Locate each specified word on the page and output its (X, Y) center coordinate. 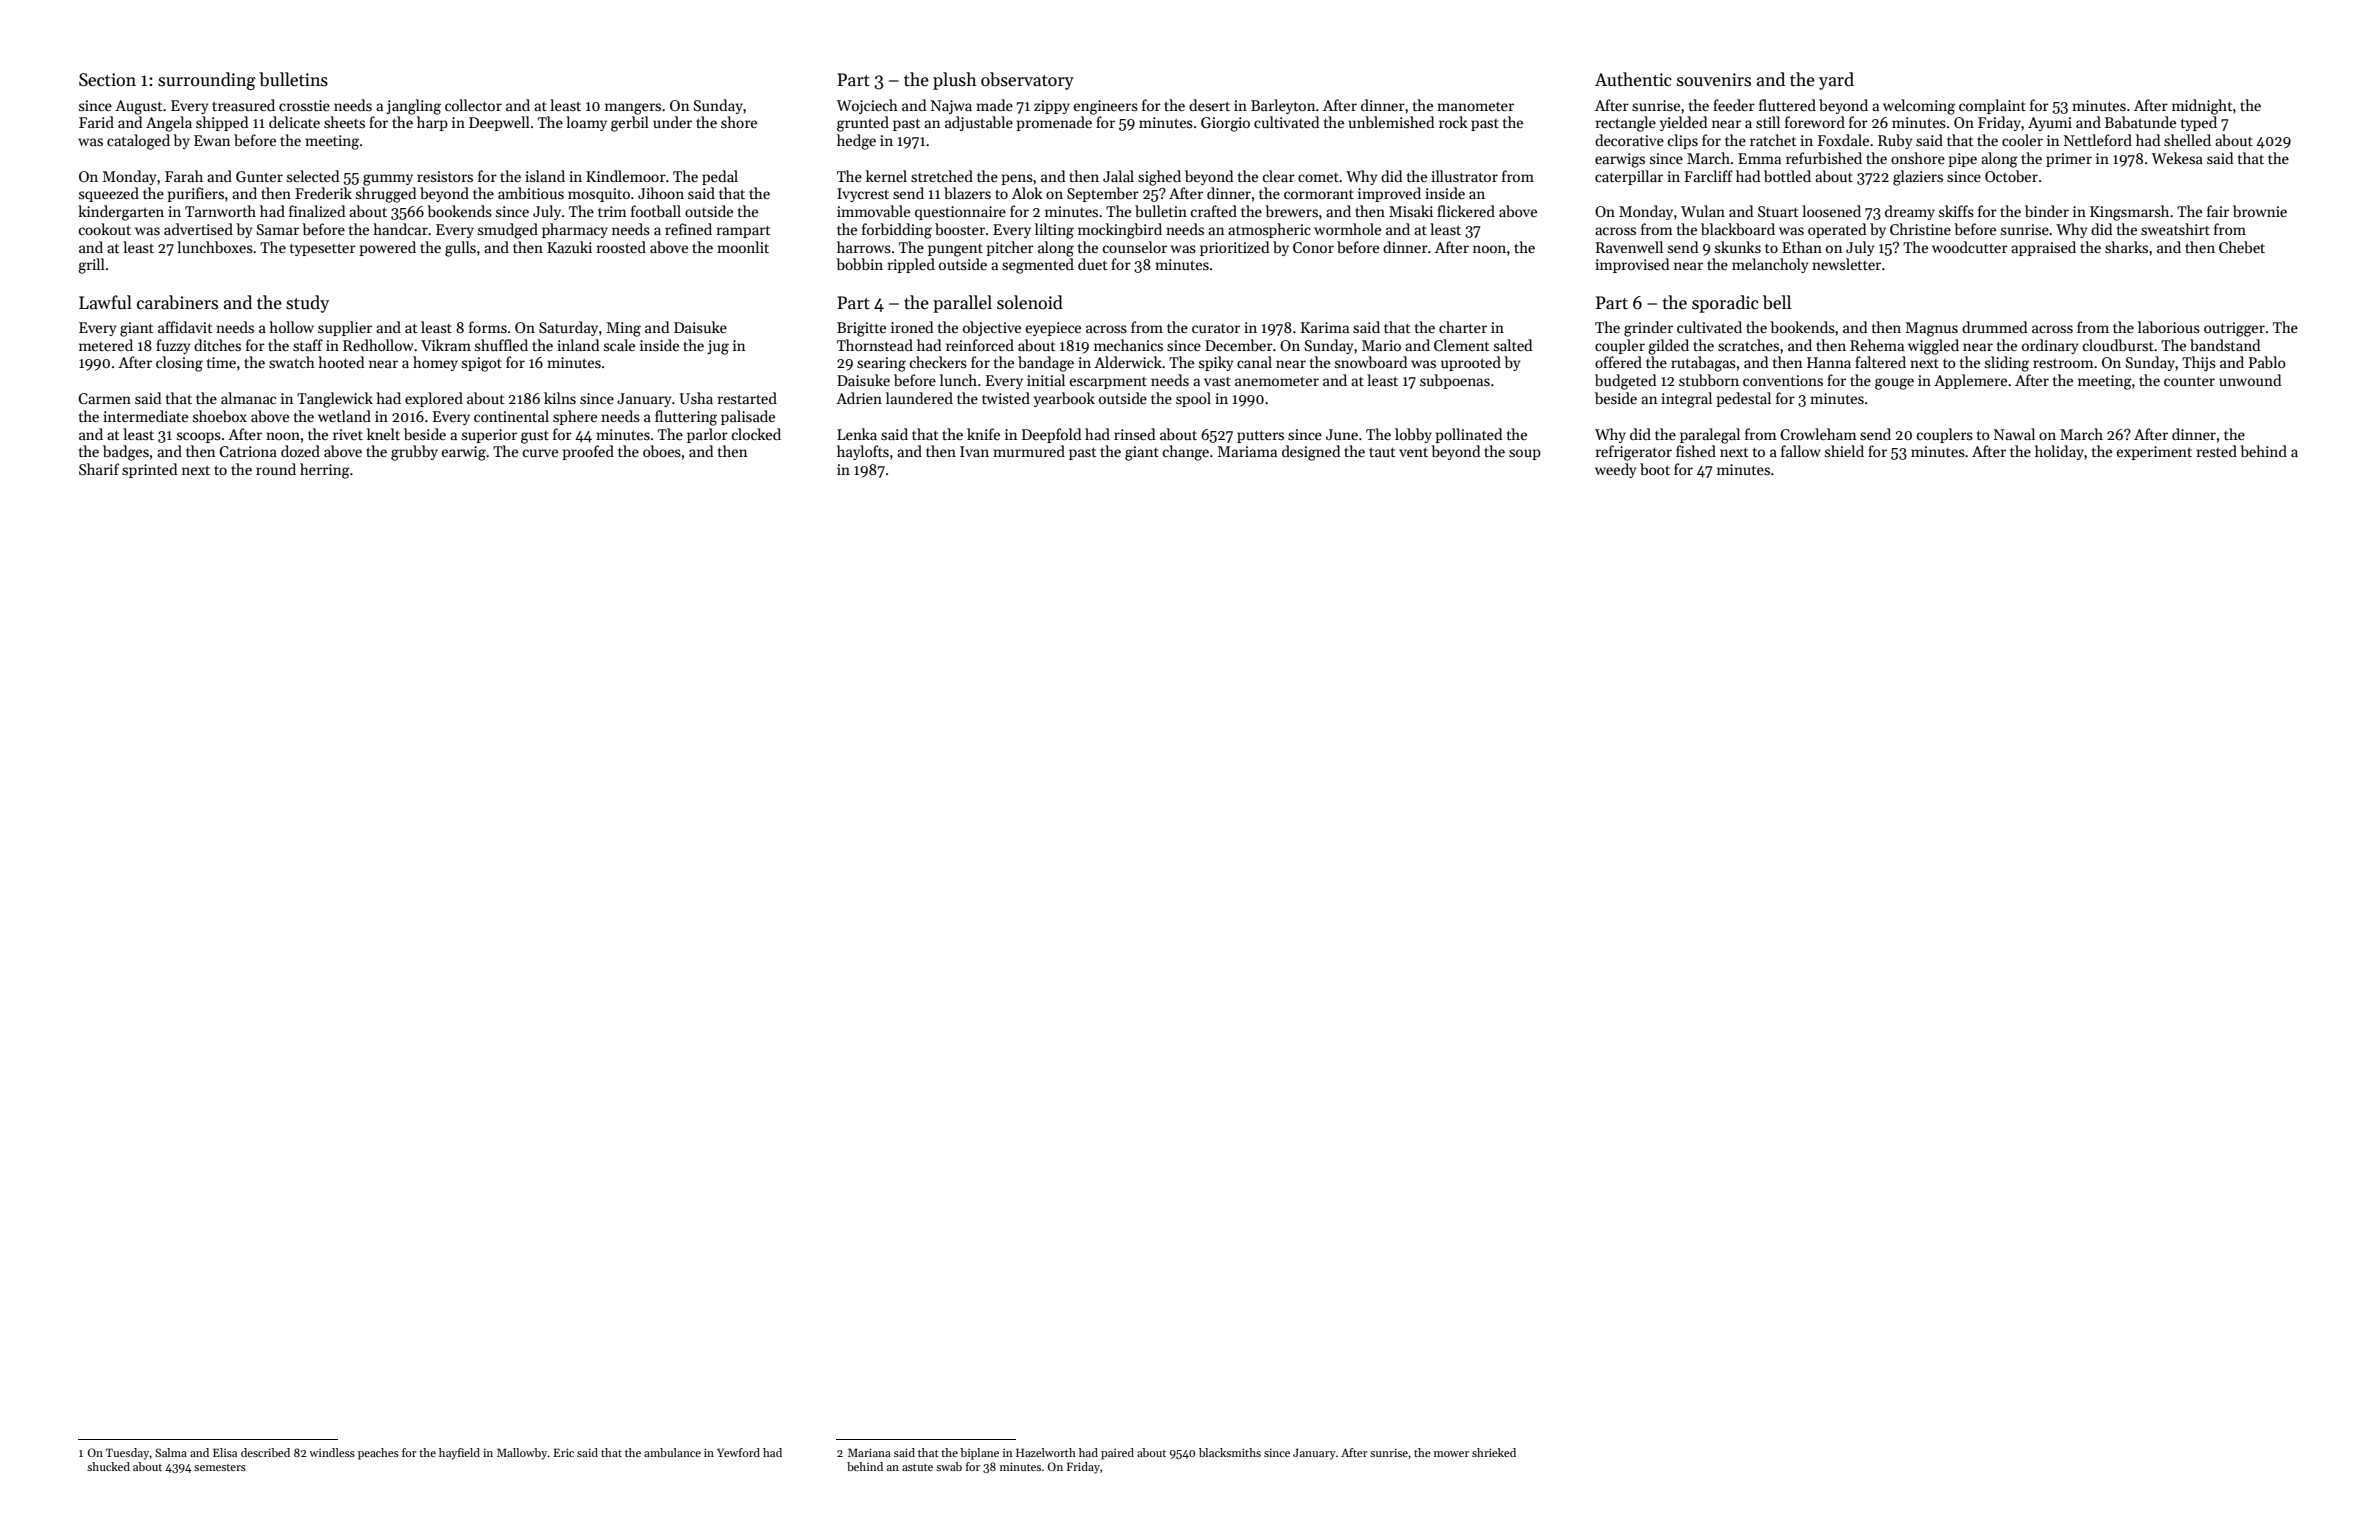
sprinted (149, 470)
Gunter (259, 176)
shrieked (1494, 1452)
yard (1836, 81)
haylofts (863, 452)
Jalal (1118, 176)
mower (1451, 1454)
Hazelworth (1046, 1452)
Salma (171, 1452)
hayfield (459, 1454)
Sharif (99, 469)
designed (1311, 453)
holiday (2059, 452)
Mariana (869, 1452)
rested (2217, 451)
